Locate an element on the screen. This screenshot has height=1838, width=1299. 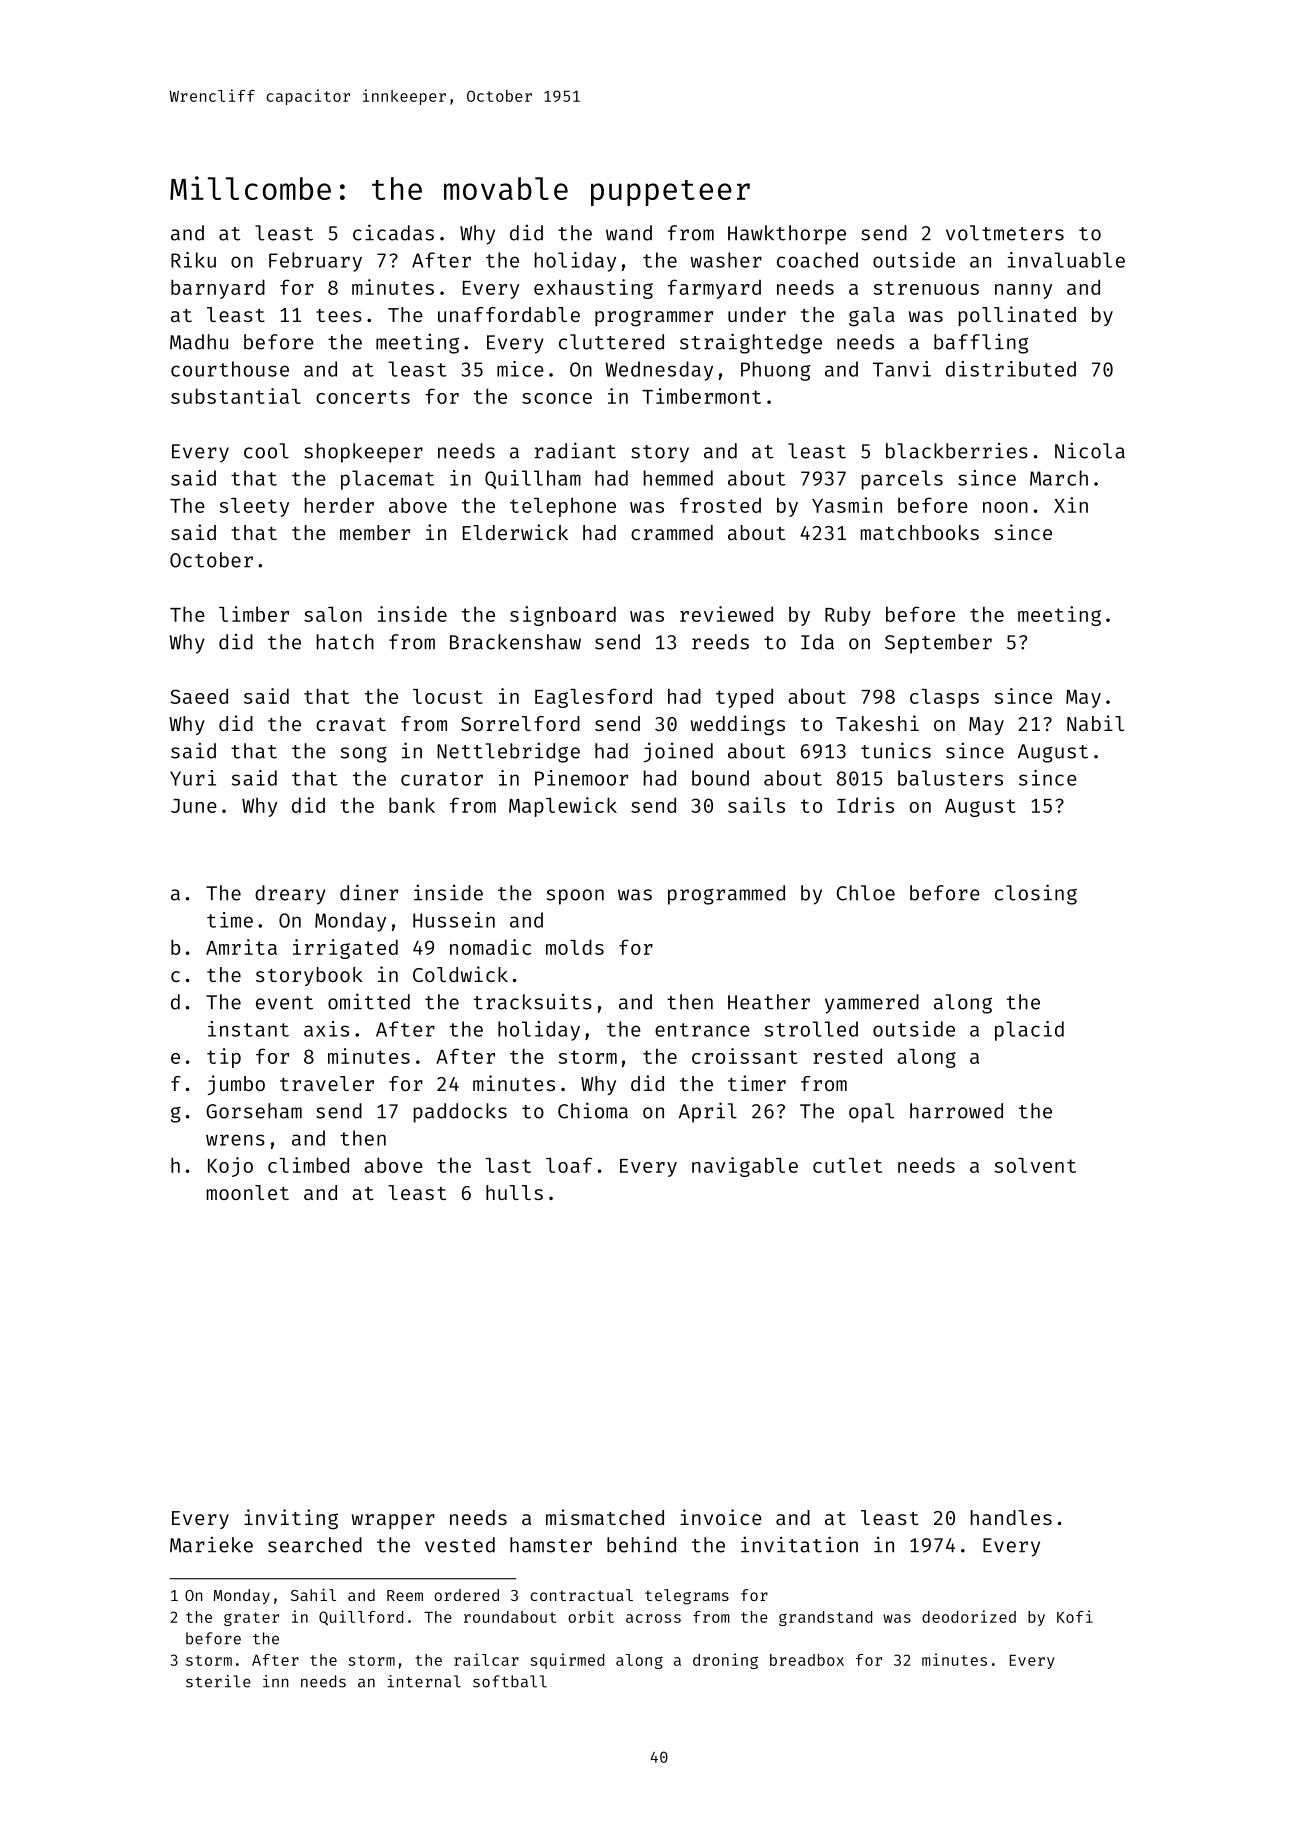
contractual is located at coordinates (581, 1595).
